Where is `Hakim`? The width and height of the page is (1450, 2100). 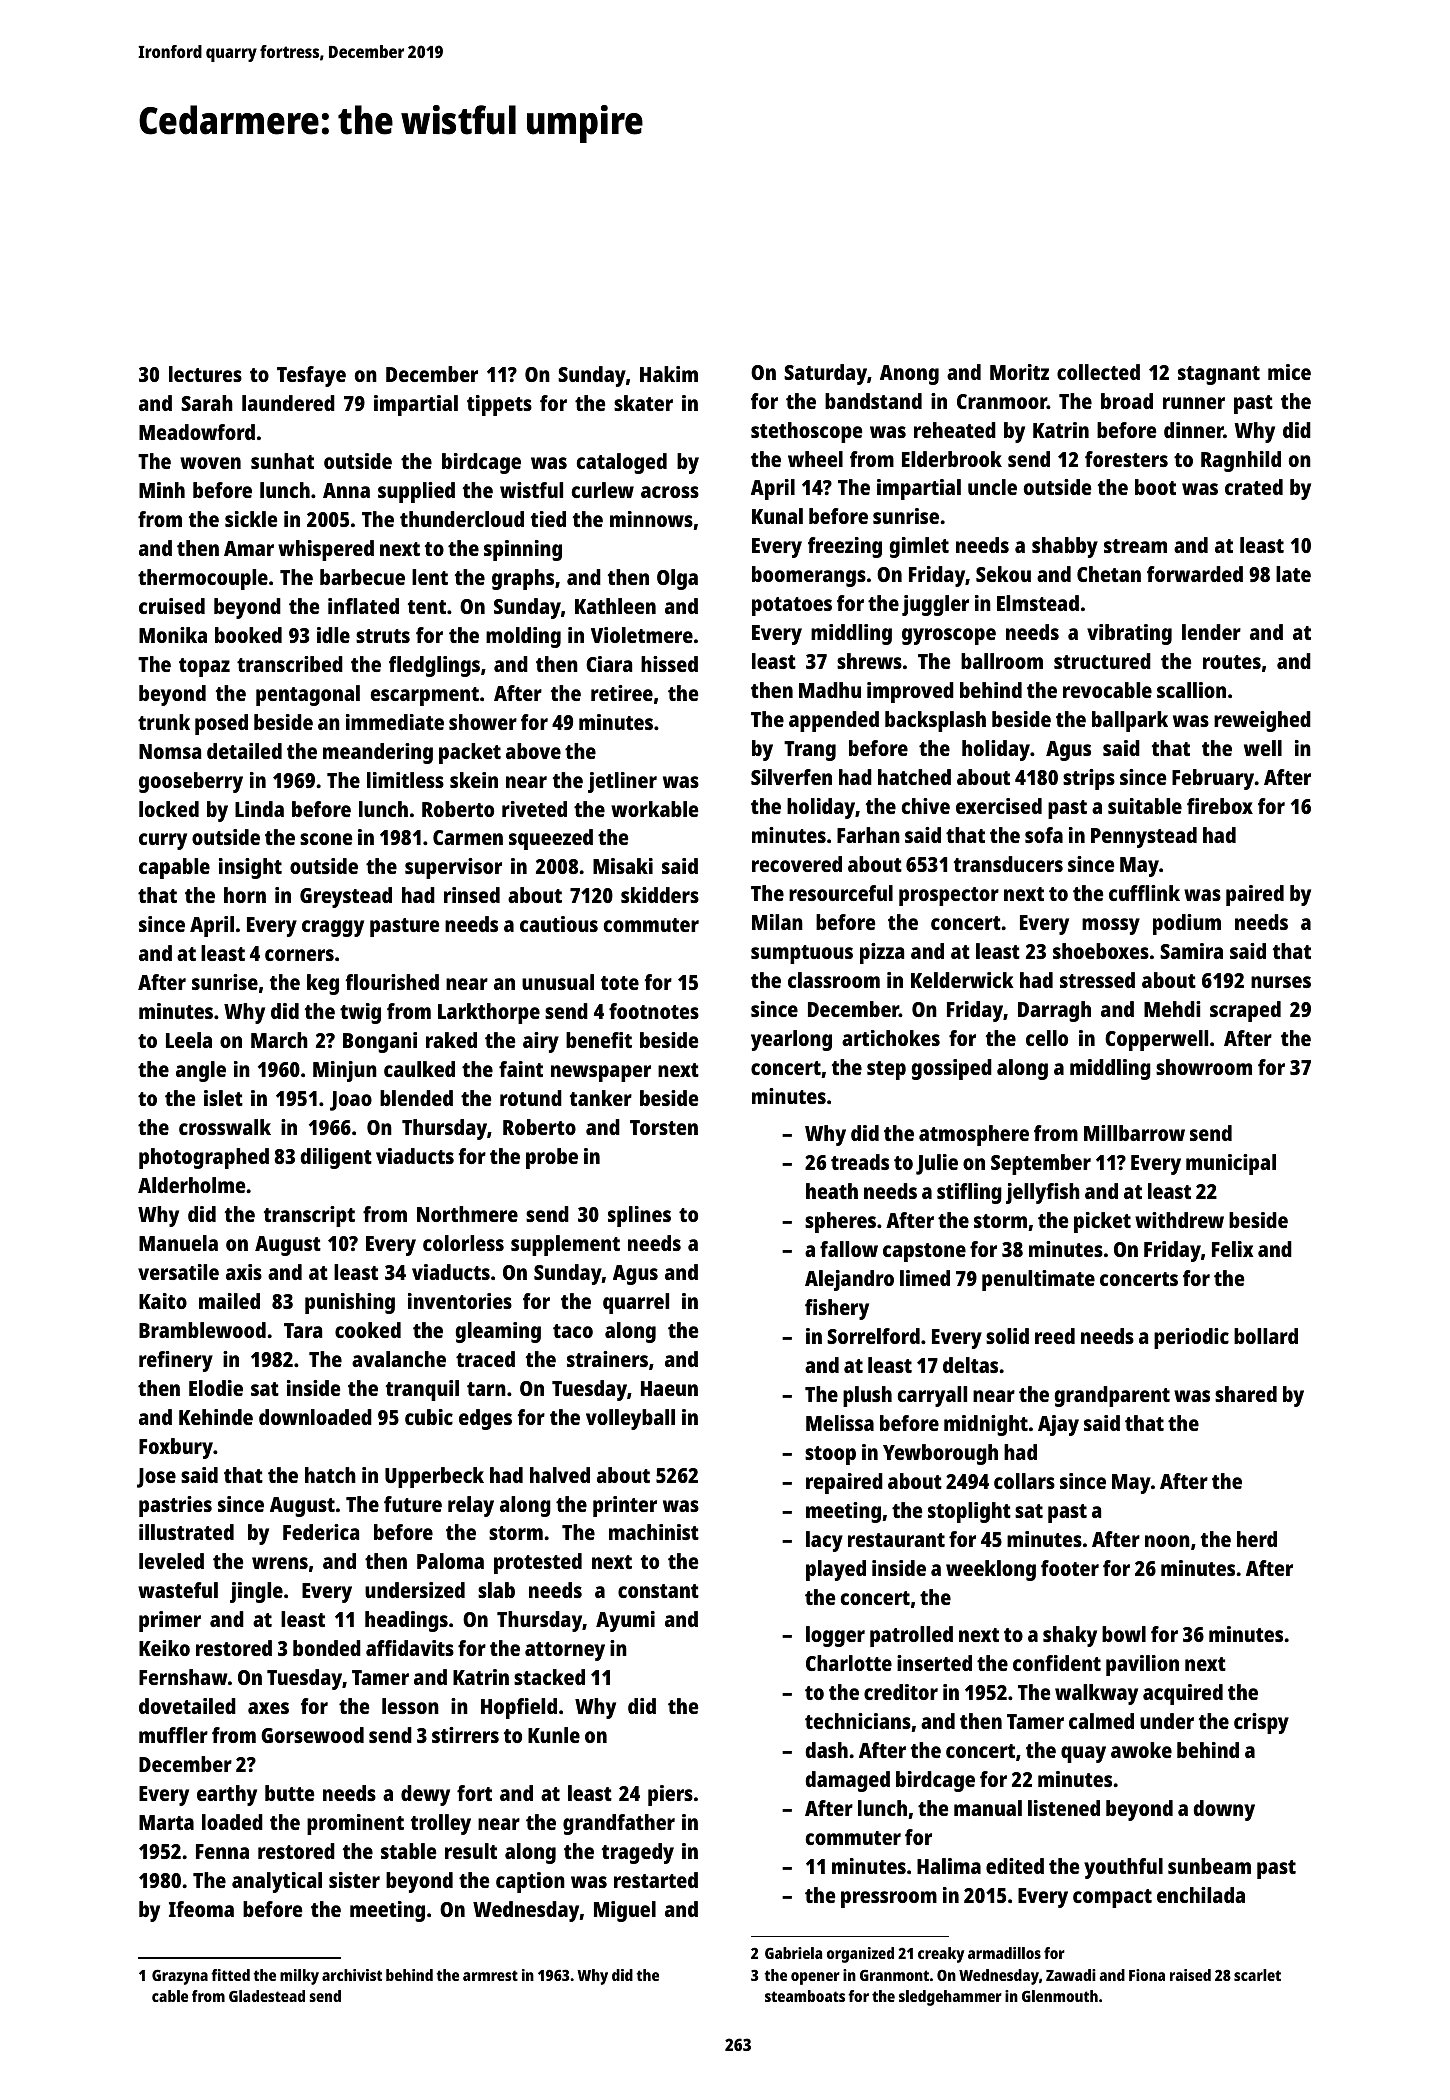 Hakim is located at coordinates (669, 374).
